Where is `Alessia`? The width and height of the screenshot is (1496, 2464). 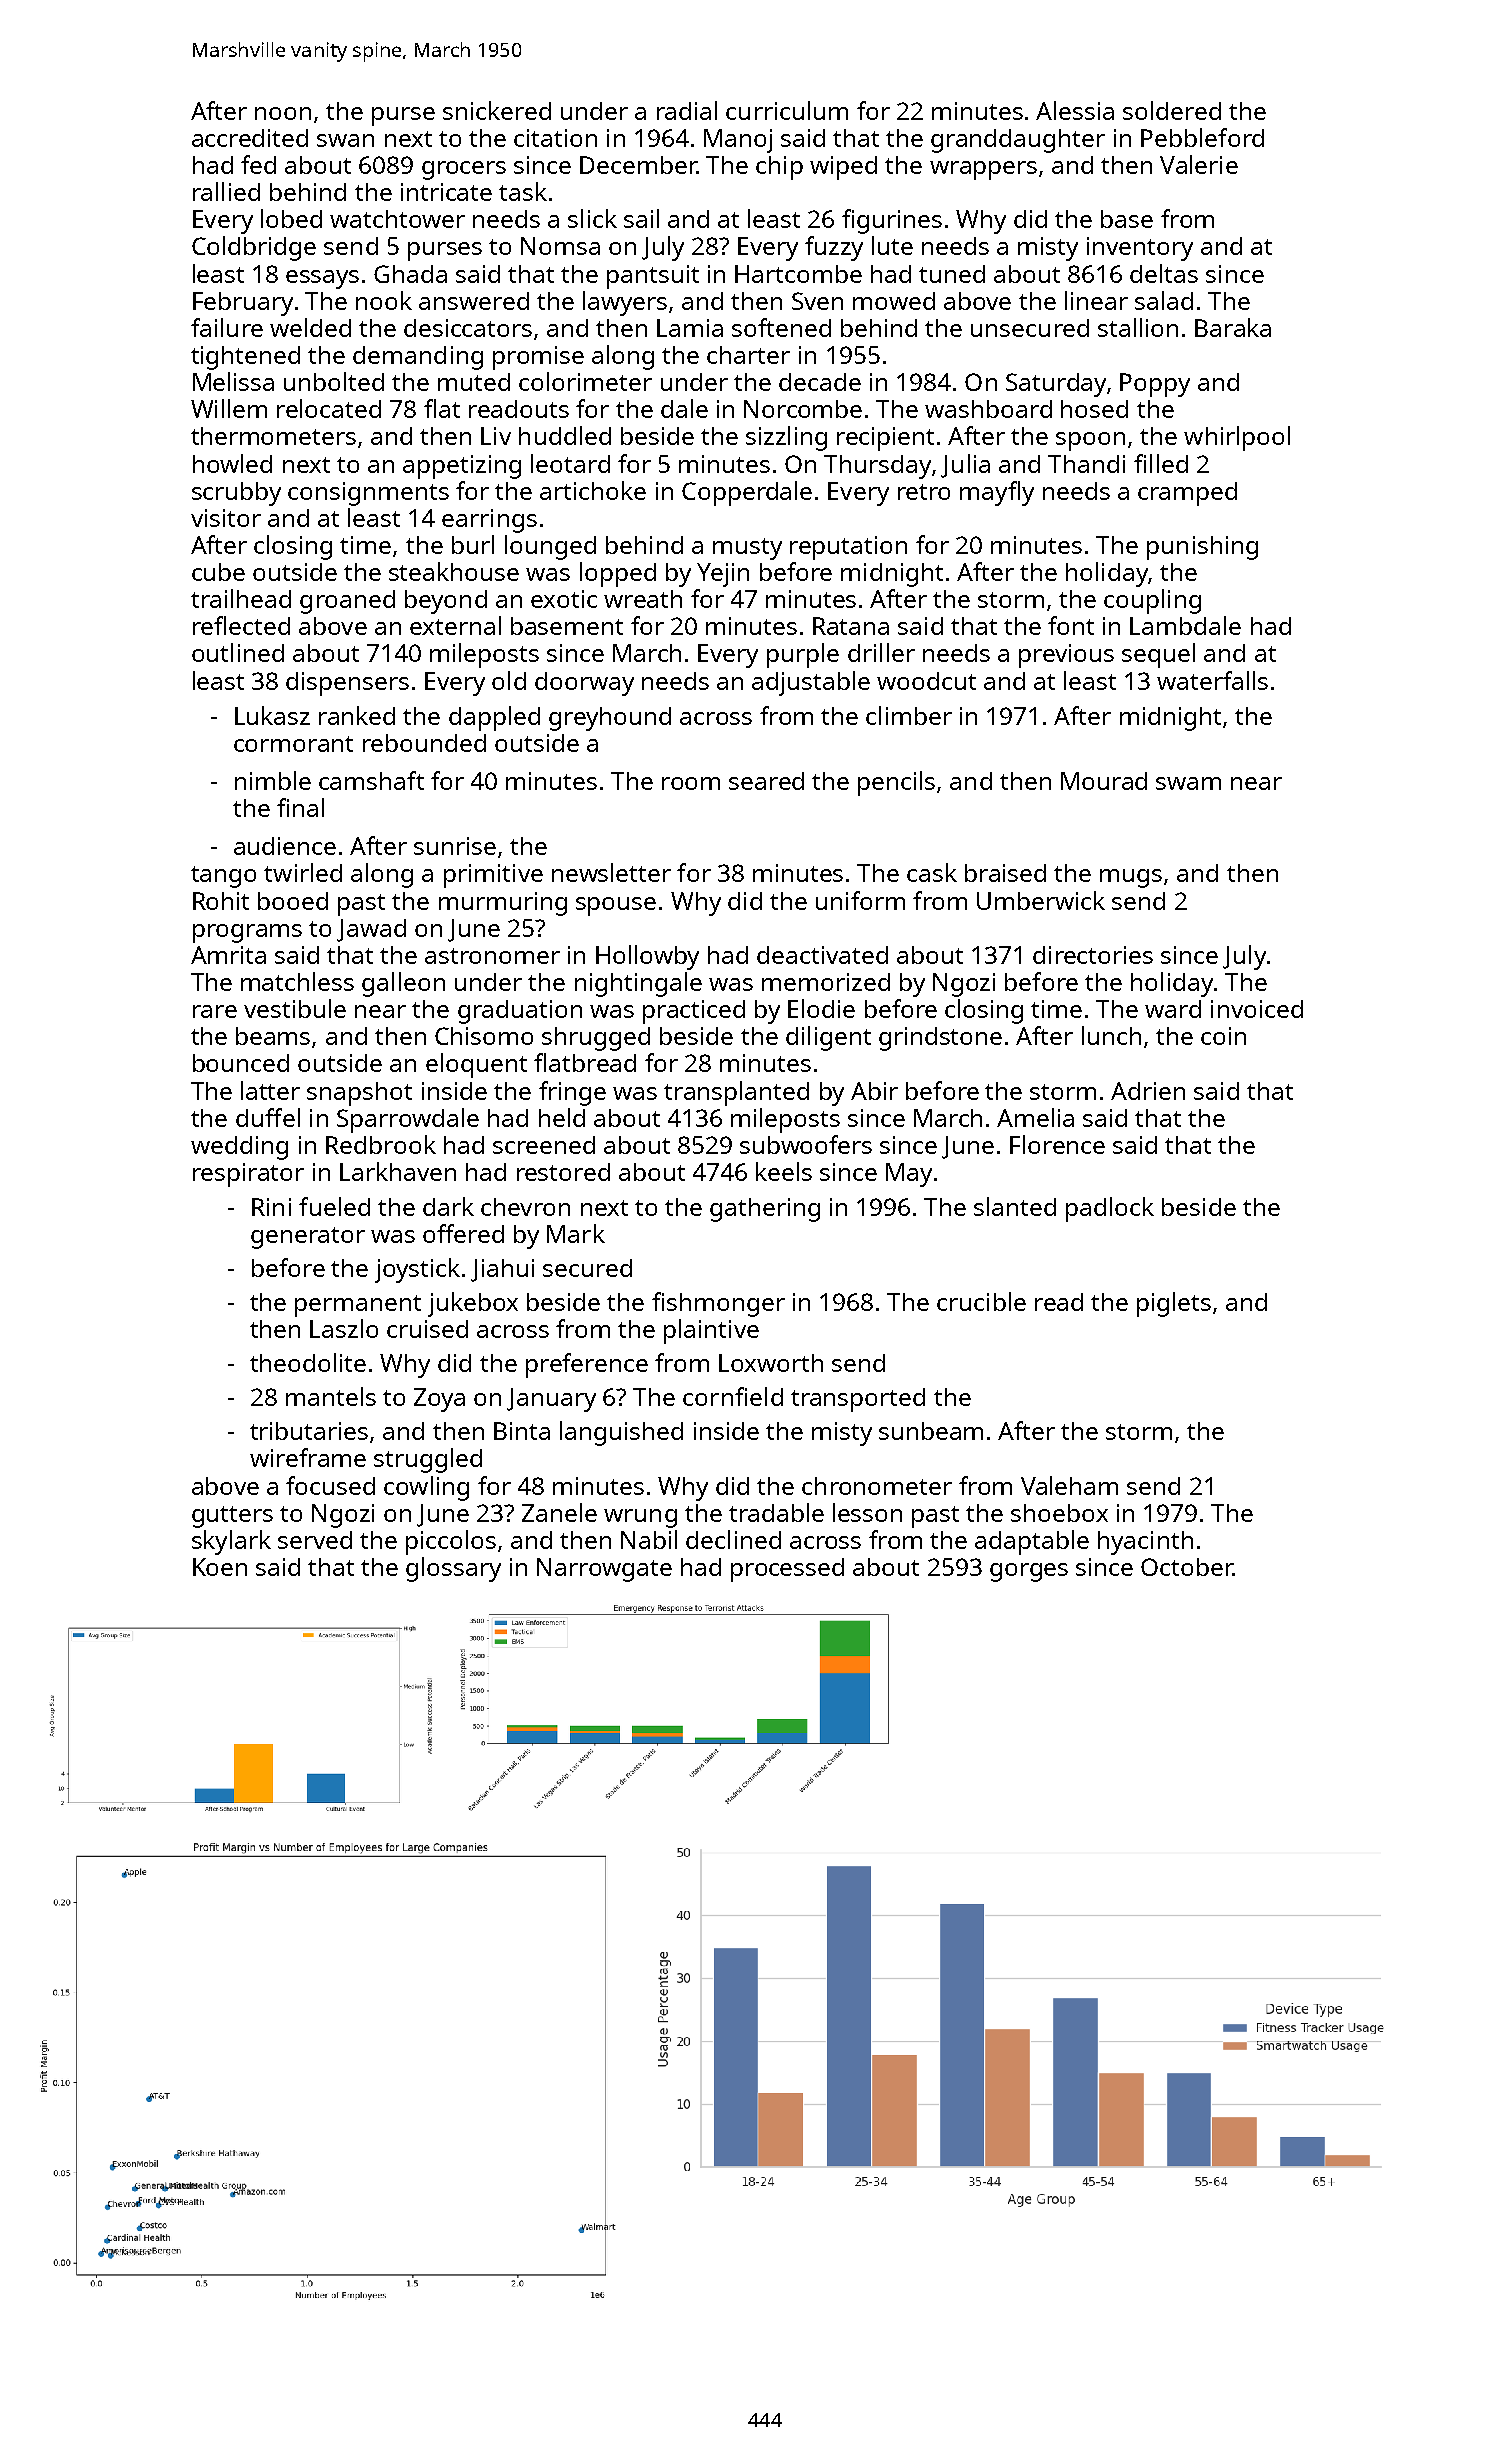
Alessia is located at coordinates (1075, 110).
